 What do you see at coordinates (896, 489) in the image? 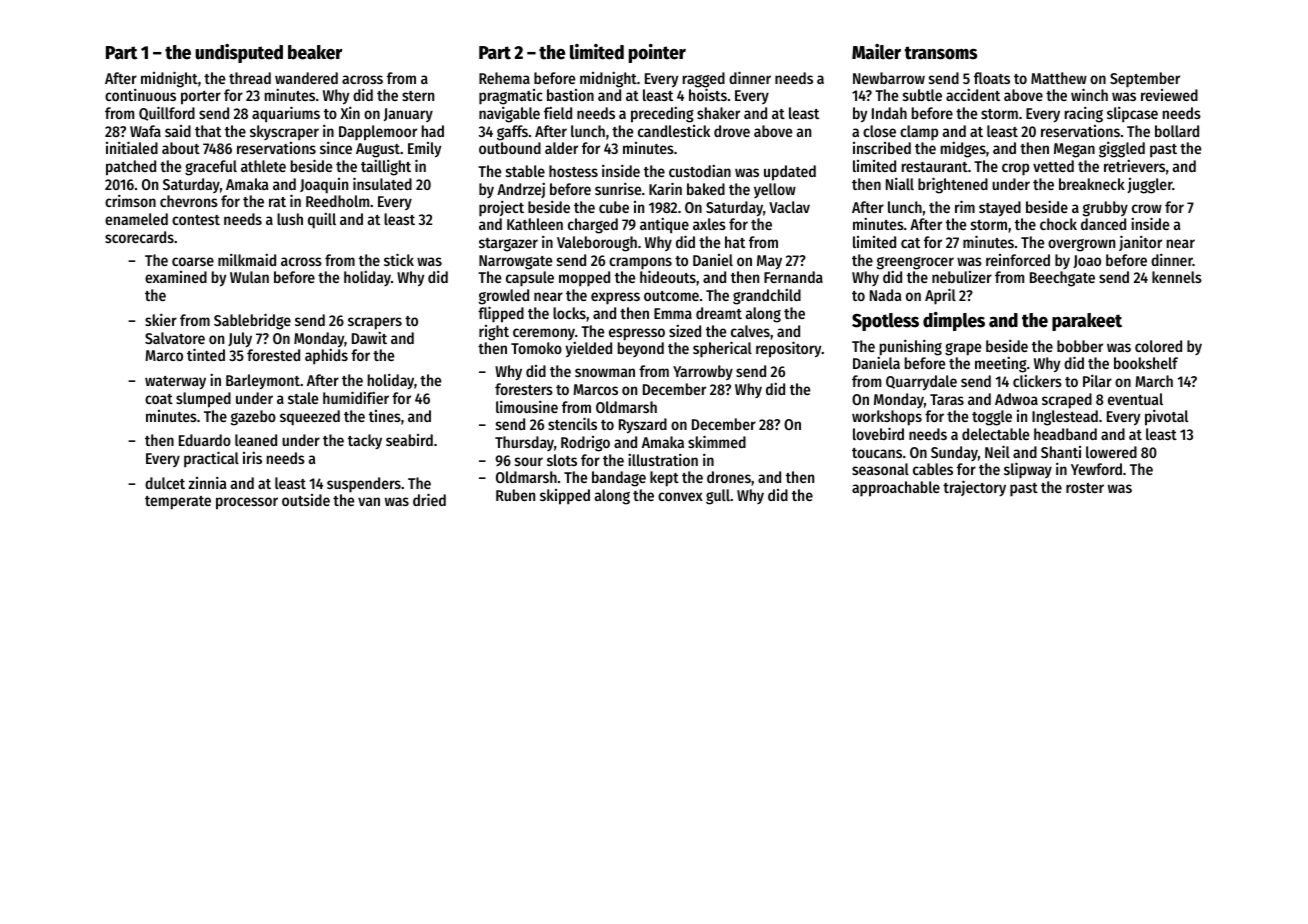
I see `approachable` at bounding box center [896, 489].
